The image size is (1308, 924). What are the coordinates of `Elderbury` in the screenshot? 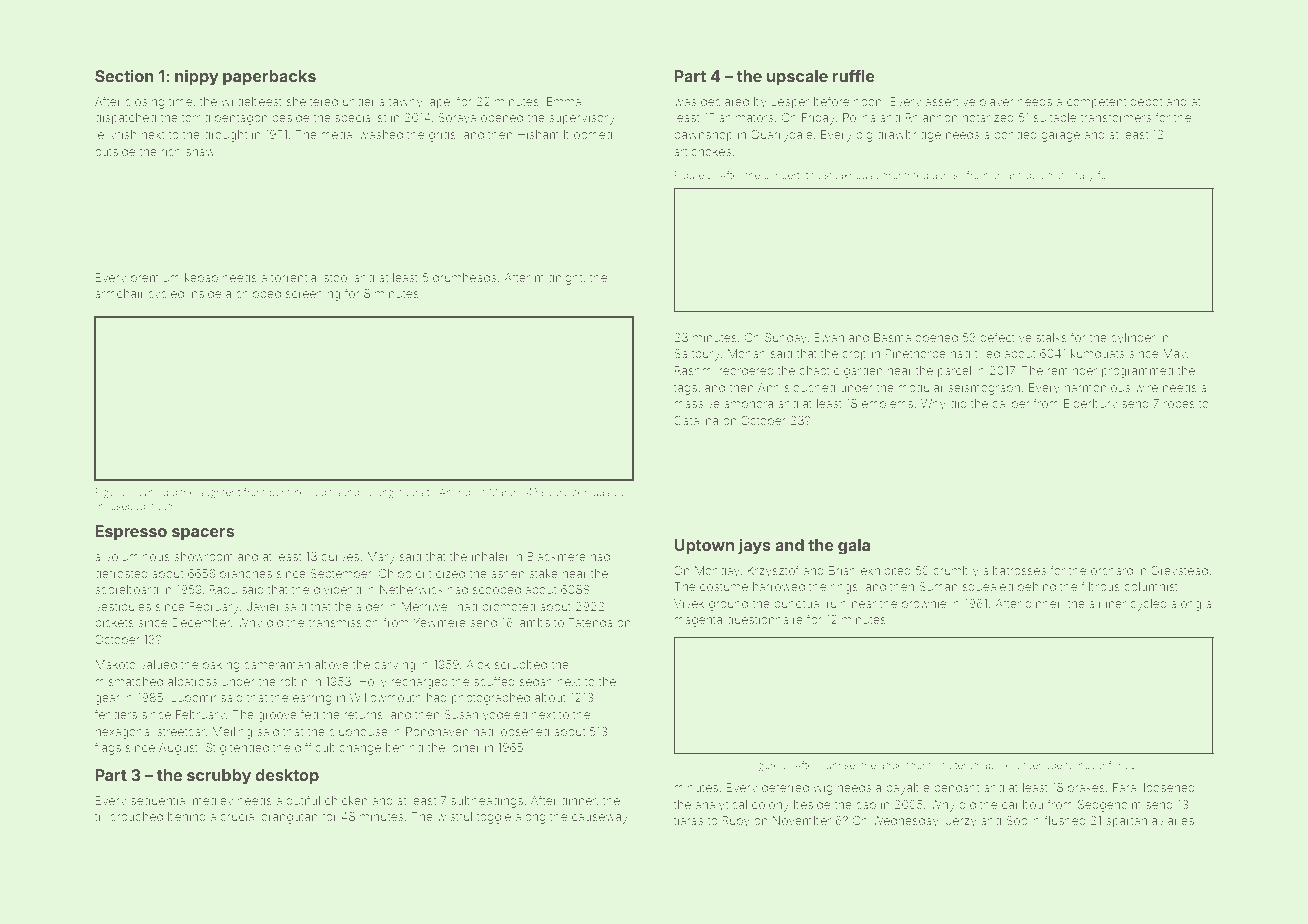 It's located at (1090, 405).
